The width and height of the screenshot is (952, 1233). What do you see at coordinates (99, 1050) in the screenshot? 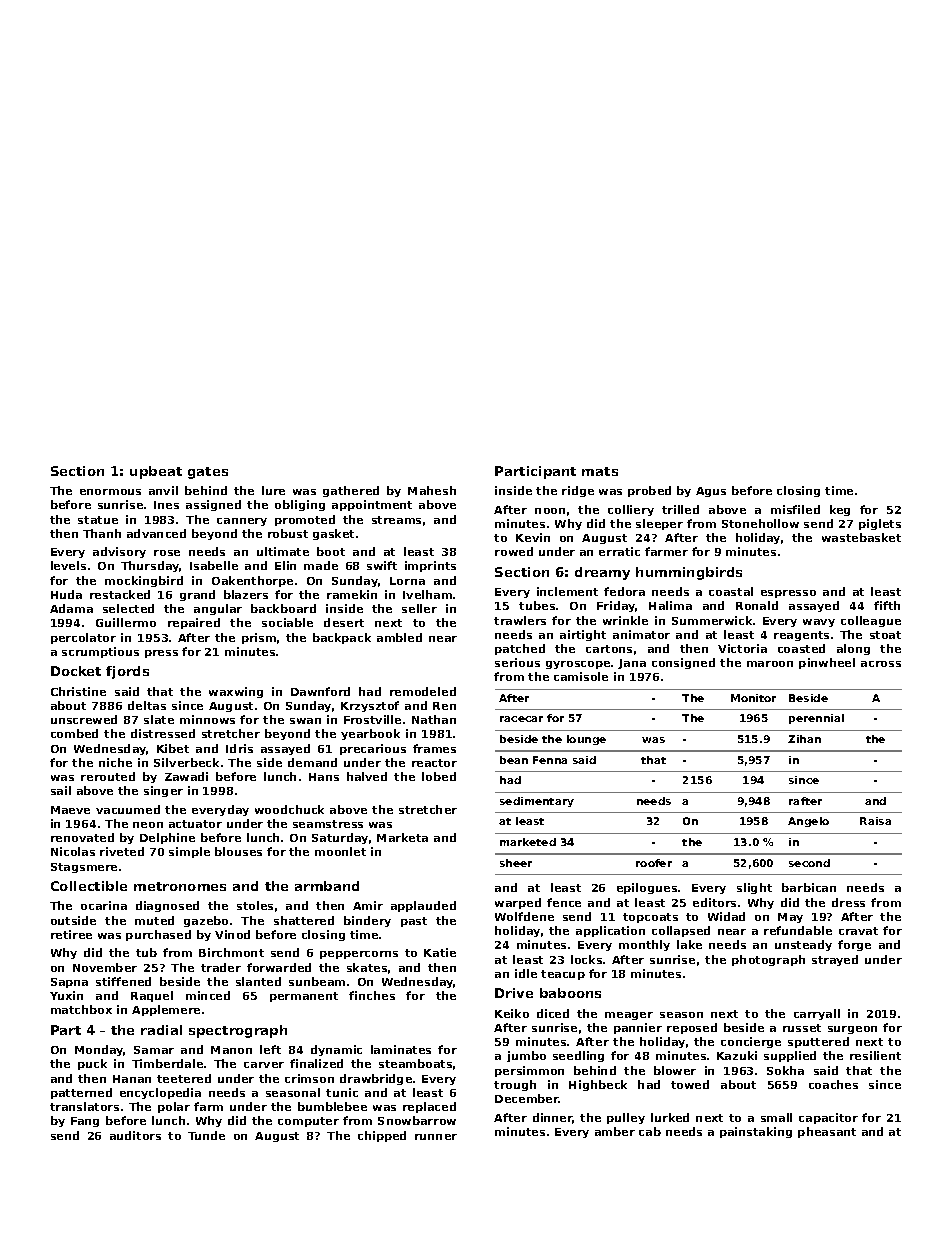
I see `Monday` at bounding box center [99, 1050].
